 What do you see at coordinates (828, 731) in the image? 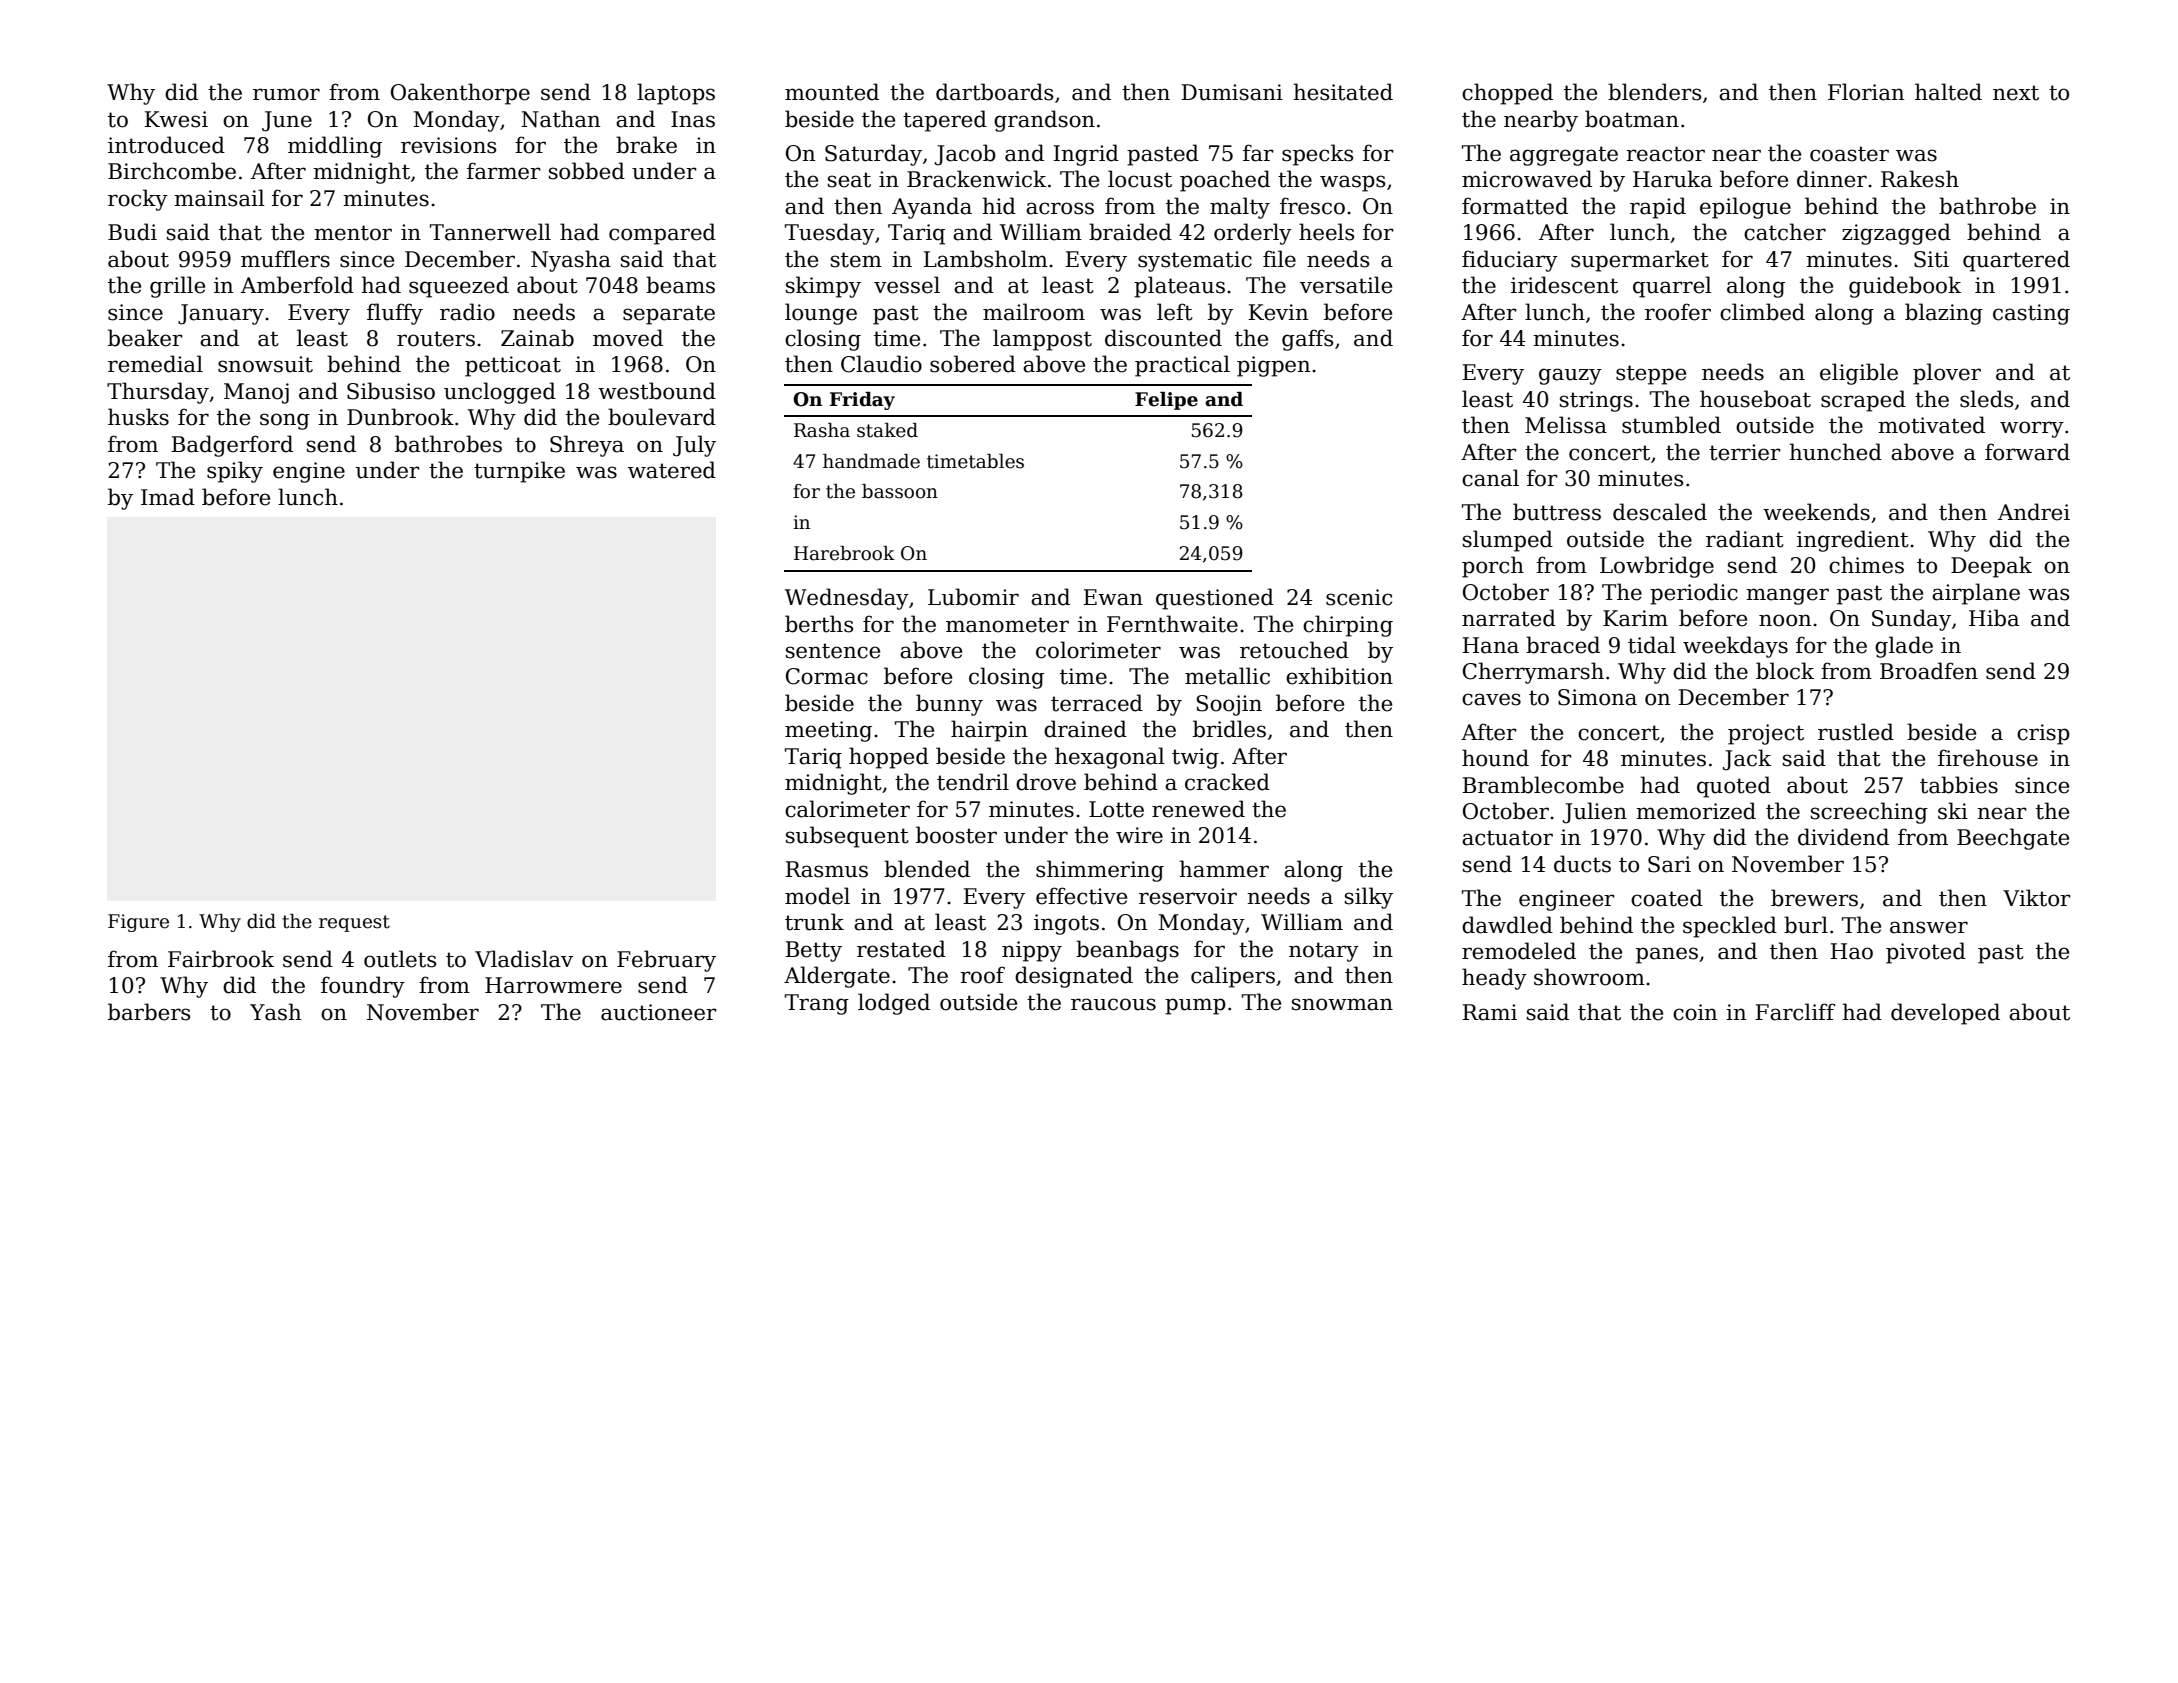
I see `meeting` at bounding box center [828, 731].
